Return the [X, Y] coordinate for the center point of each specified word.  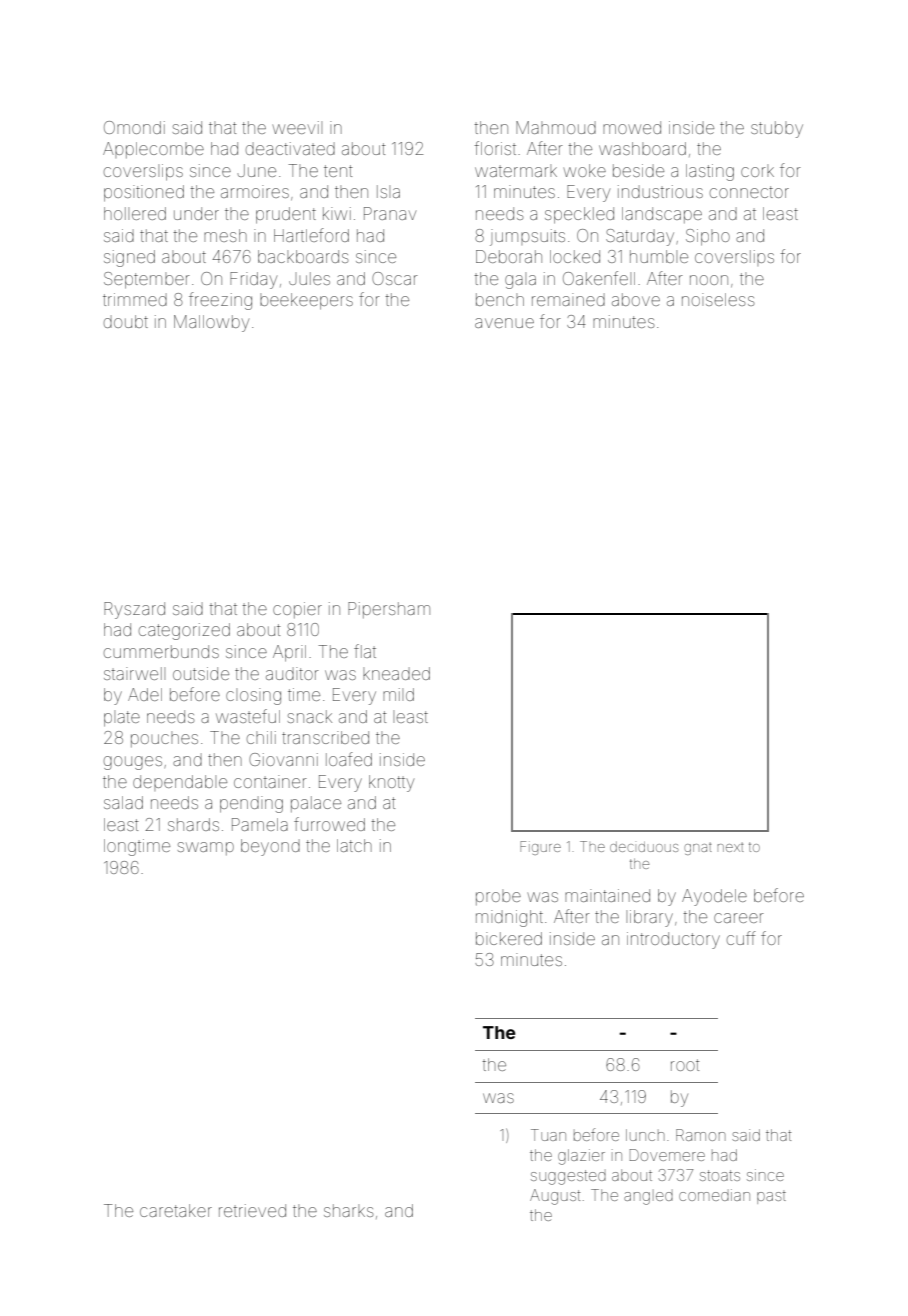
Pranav [390, 213]
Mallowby [211, 323]
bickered [509, 938]
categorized [184, 631]
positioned [144, 193]
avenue [504, 323]
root [685, 1065]
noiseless [718, 299]
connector [749, 192]
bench [500, 299]
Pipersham [389, 610]
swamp [206, 848]
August [555, 1197]
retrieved [252, 1210]
